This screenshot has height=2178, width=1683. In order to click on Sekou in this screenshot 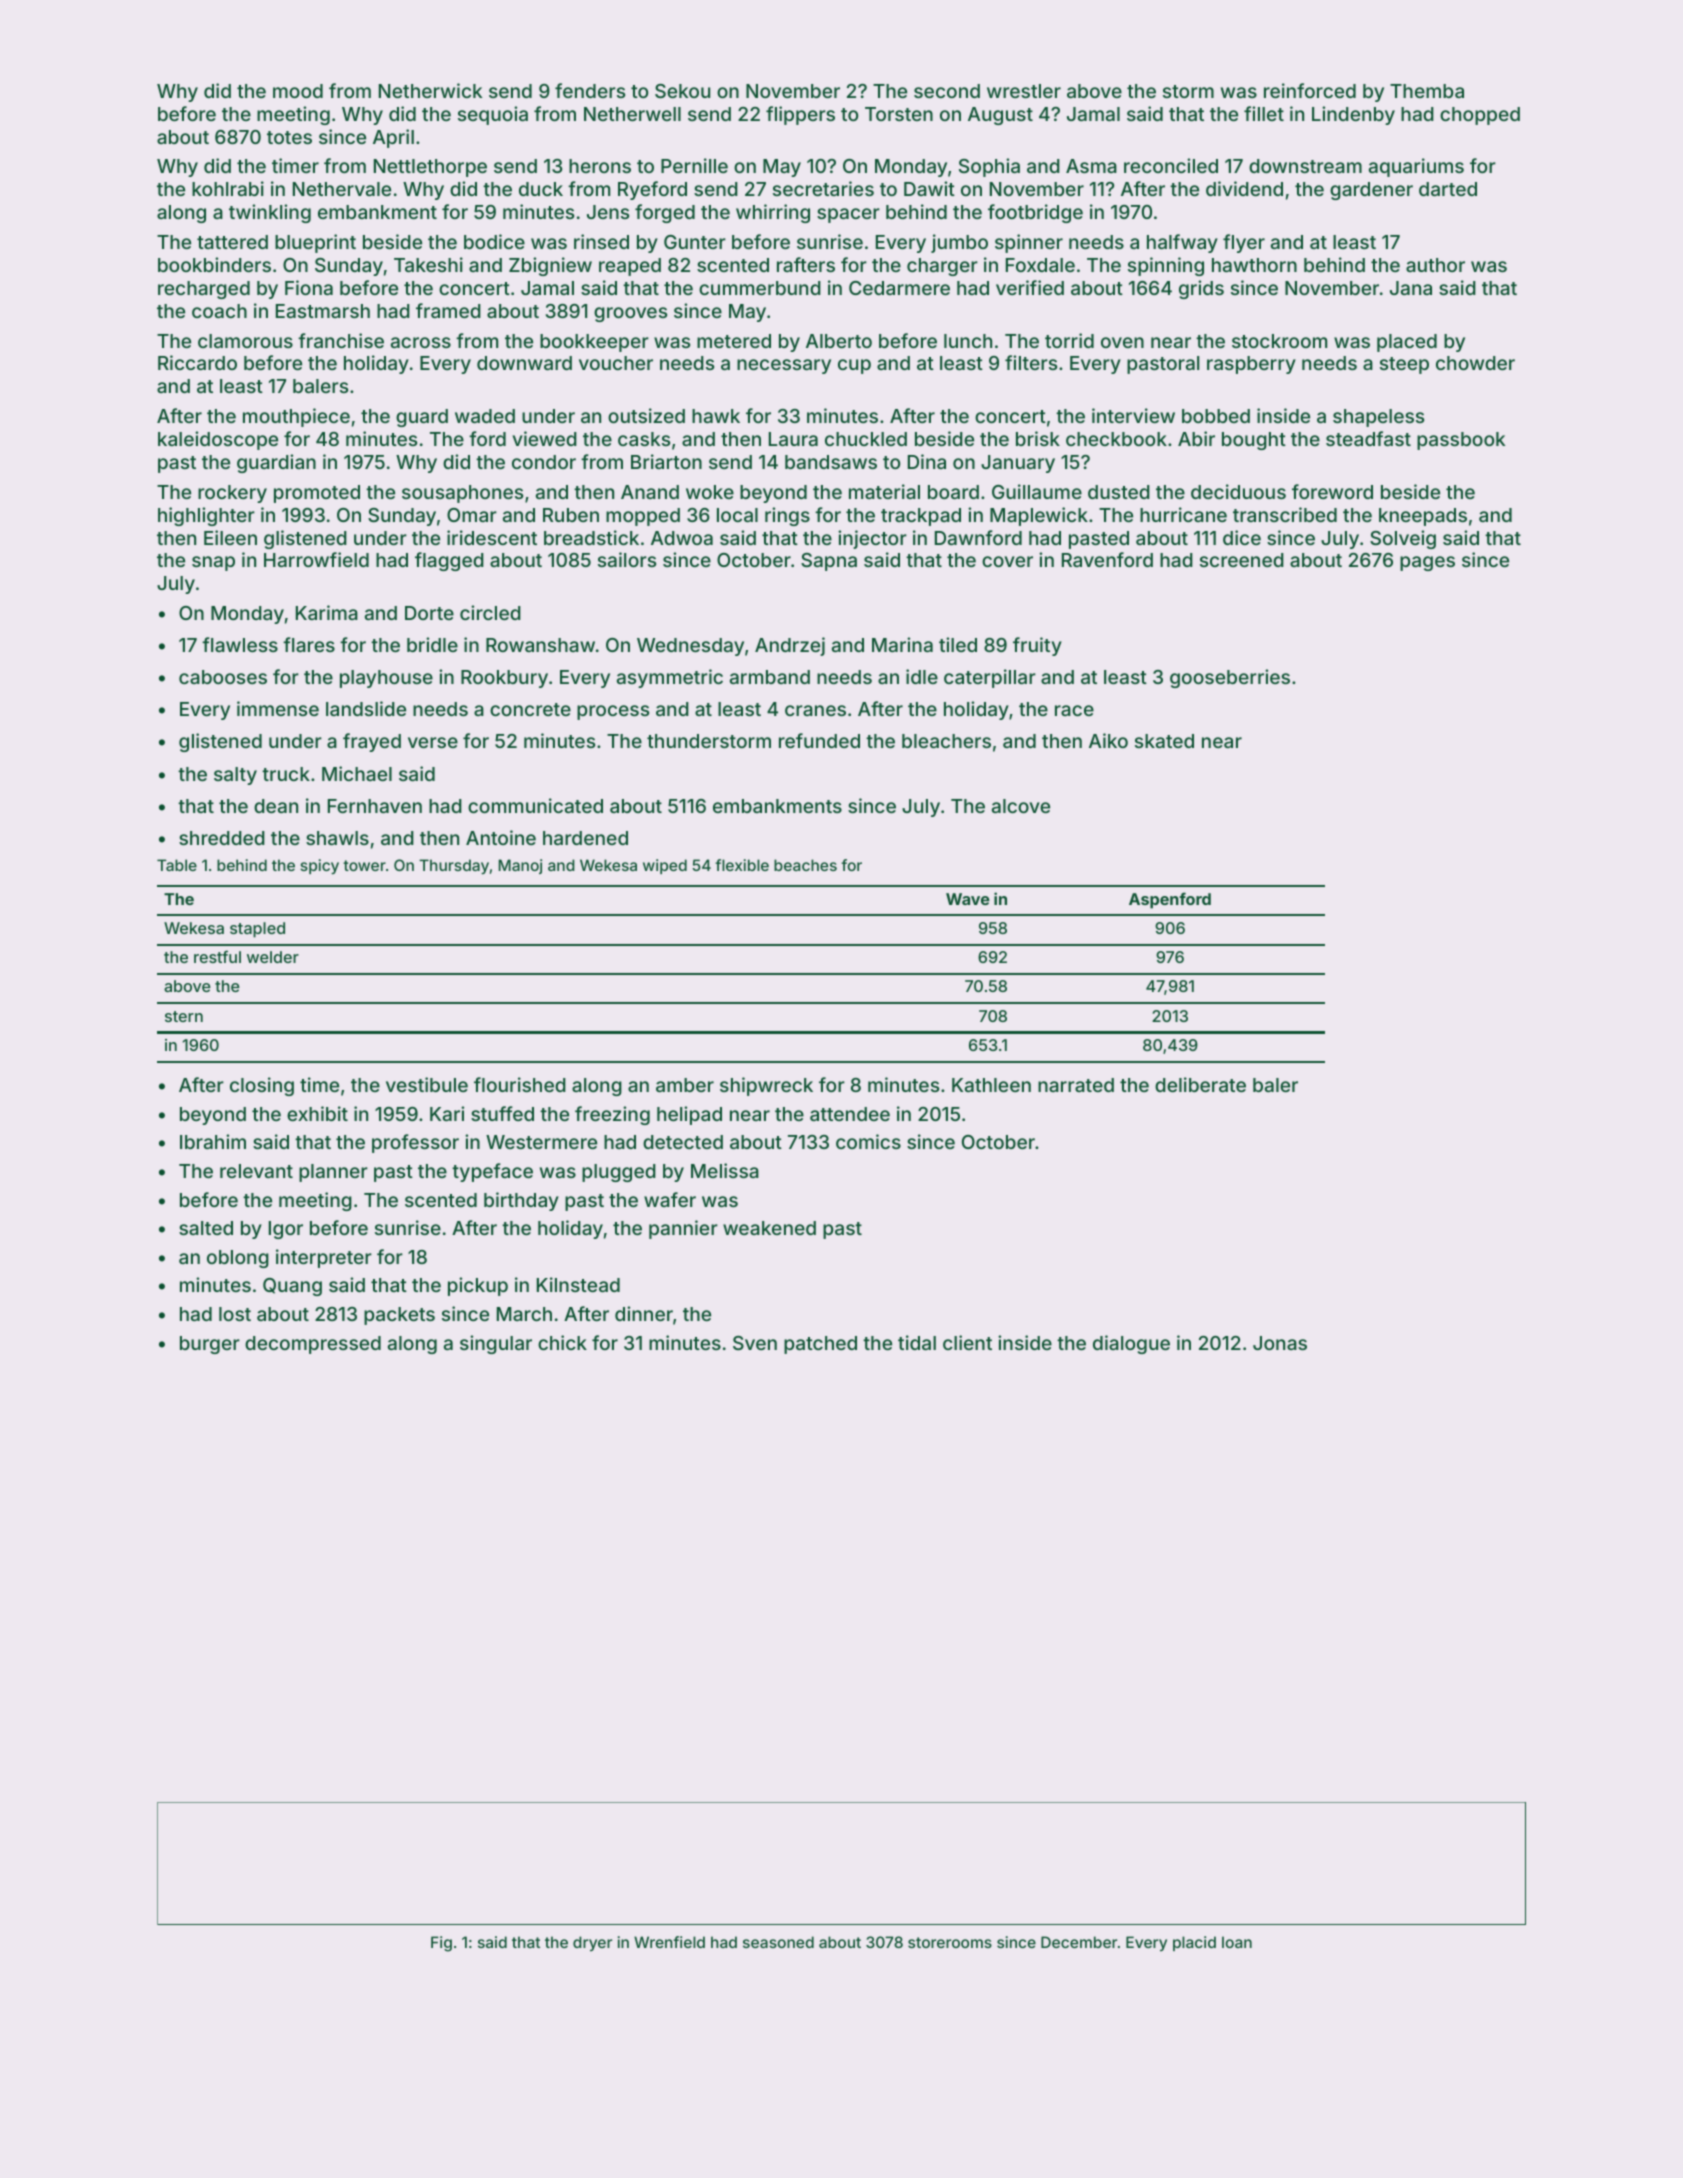, I will do `click(682, 91)`.
